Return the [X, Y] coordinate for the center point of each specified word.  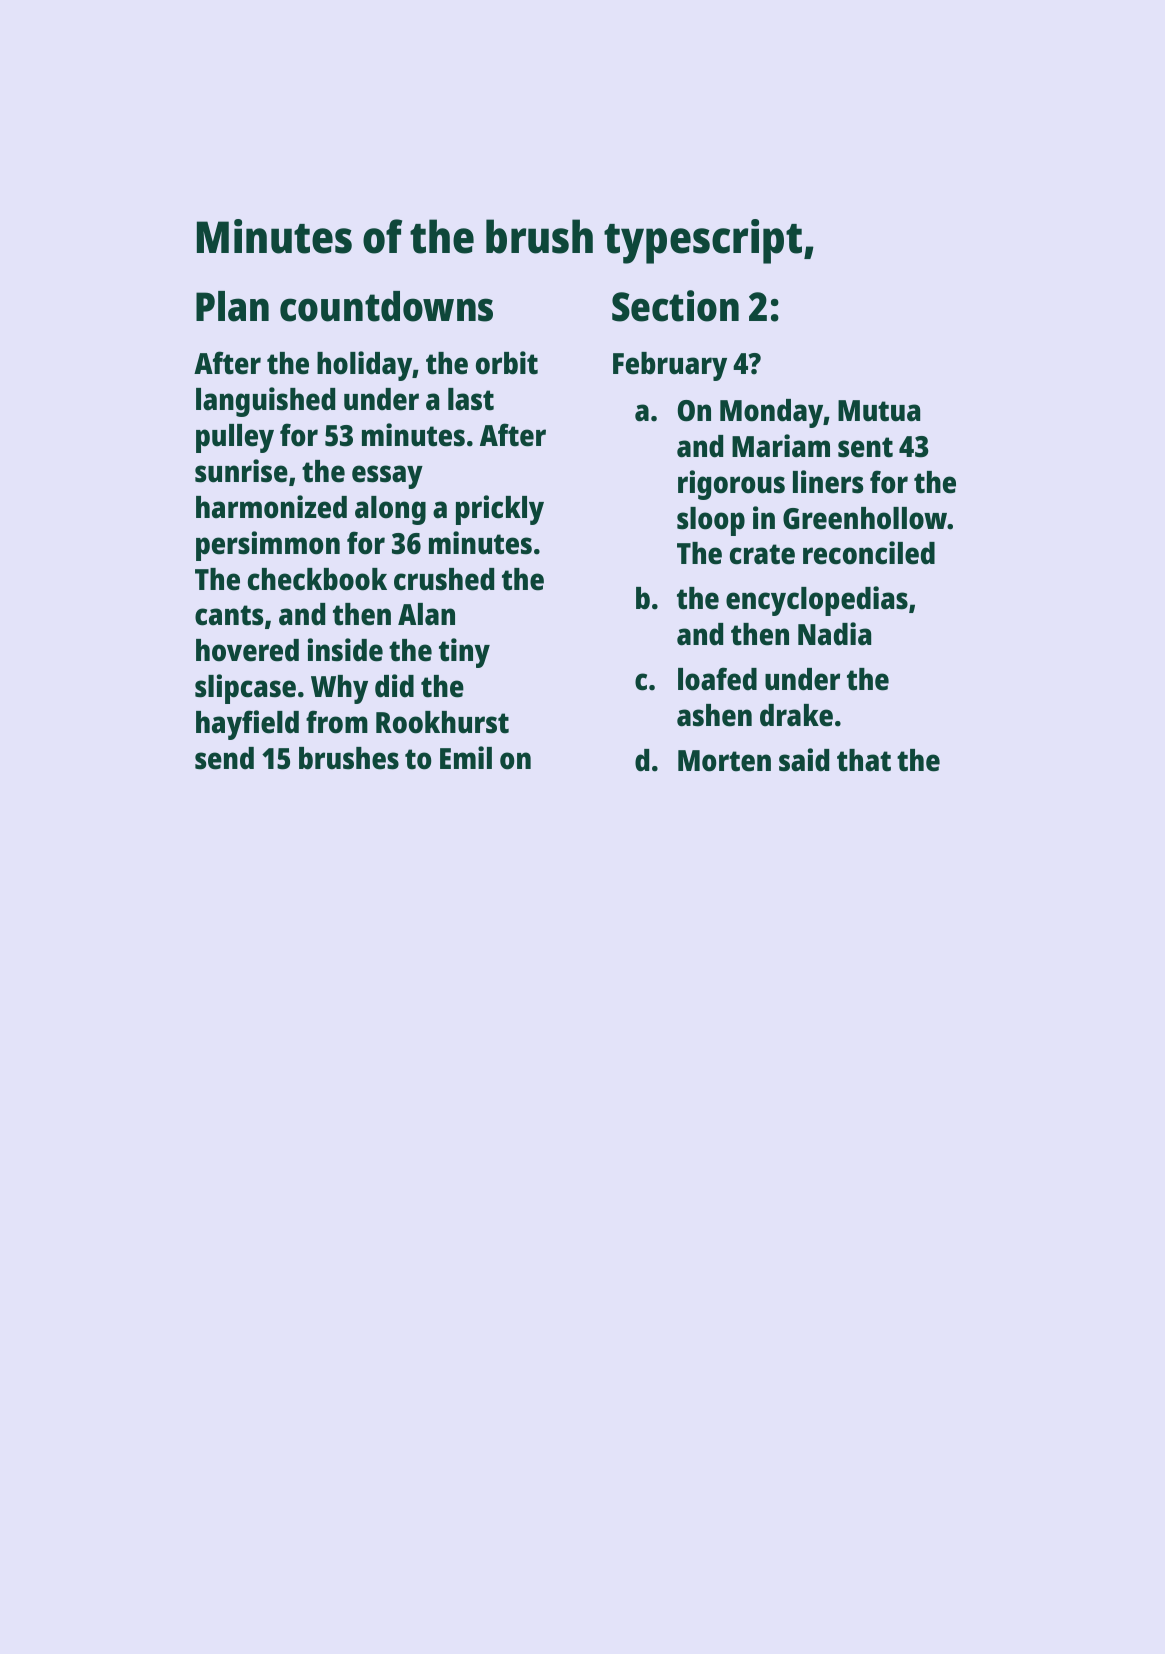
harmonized [271, 507]
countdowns [386, 306]
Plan [232, 306]
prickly [500, 510]
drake [796, 715]
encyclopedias [817, 601]
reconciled [869, 553]
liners [828, 482]
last [471, 399]
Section [675, 306]
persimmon [268, 546]
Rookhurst [442, 722]
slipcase [245, 689]
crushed [444, 579]
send [224, 758]
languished [265, 402]
